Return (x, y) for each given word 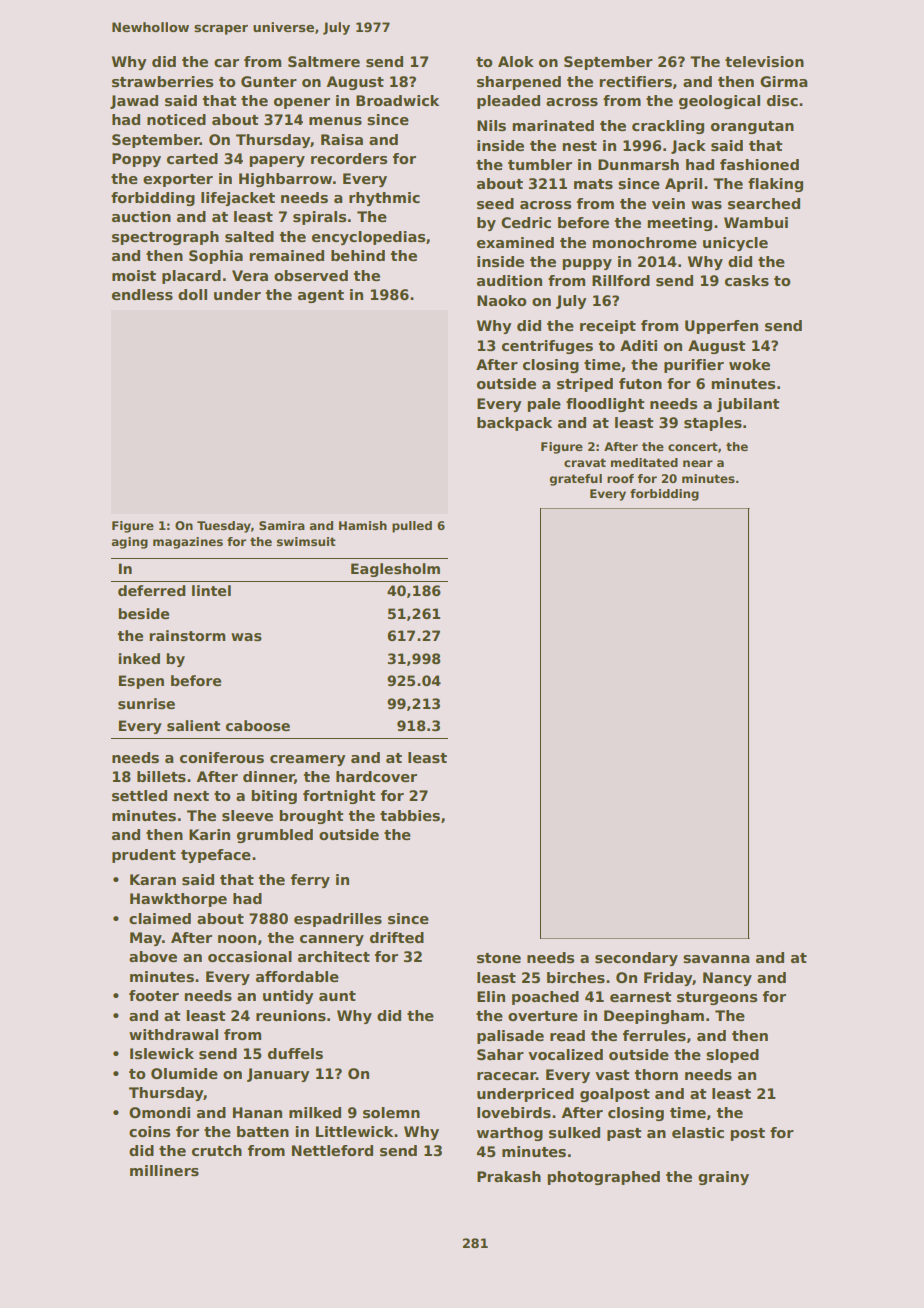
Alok (516, 61)
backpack (514, 424)
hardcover (376, 776)
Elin (491, 996)
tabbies (410, 815)
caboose (258, 725)
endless (142, 294)
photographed (603, 1178)
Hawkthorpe (178, 900)
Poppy (136, 160)
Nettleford (332, 1150)
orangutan (752, 127)
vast (612, 1075)
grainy (723, 1178)
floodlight (605, 405)
